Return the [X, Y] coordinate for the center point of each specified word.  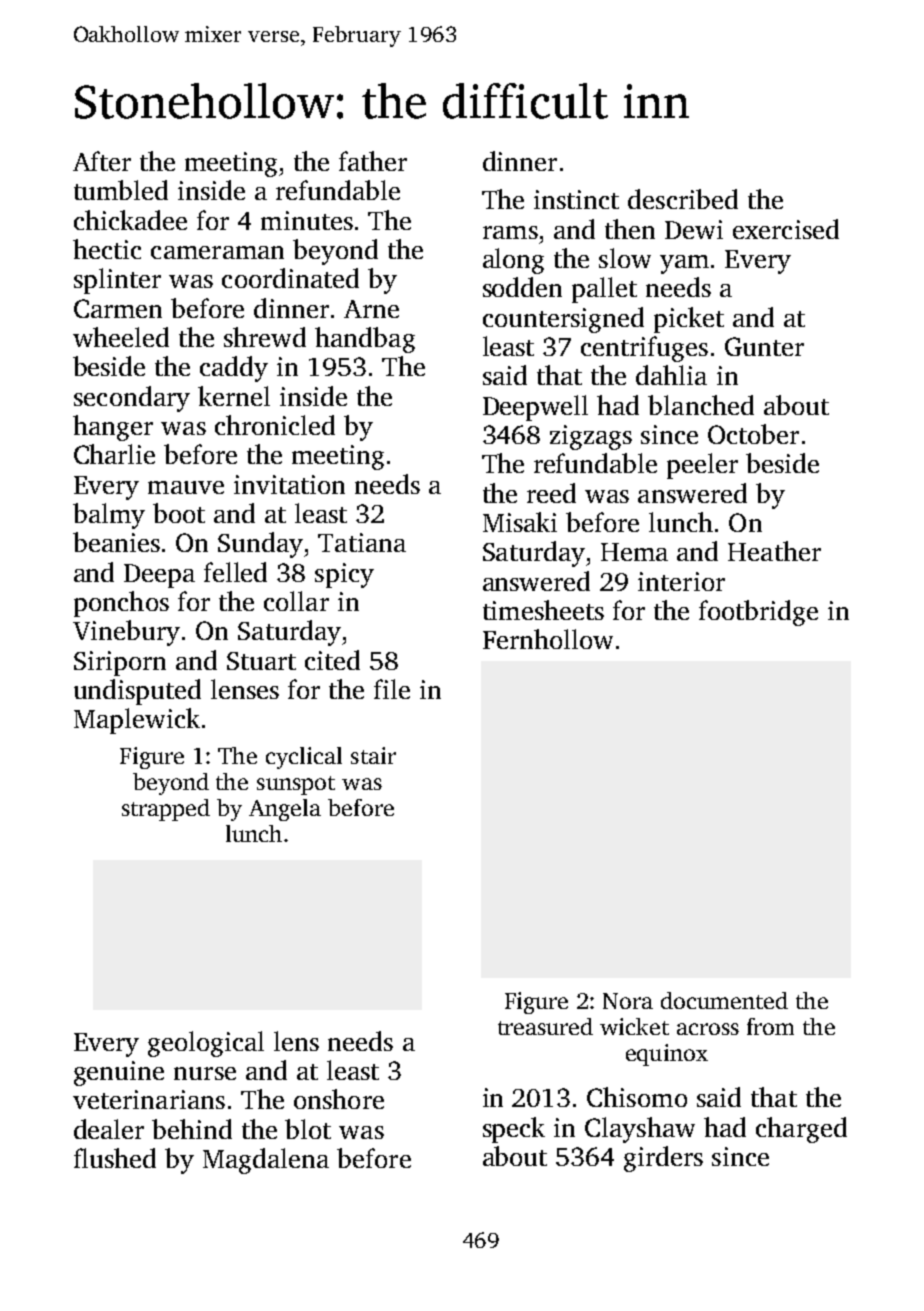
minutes [307, 220]
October [753, 434]
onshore [339, 1099]
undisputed [137, 692]
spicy [344, 575]
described [683, 199]
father [373, 161]
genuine [119, 1073]
